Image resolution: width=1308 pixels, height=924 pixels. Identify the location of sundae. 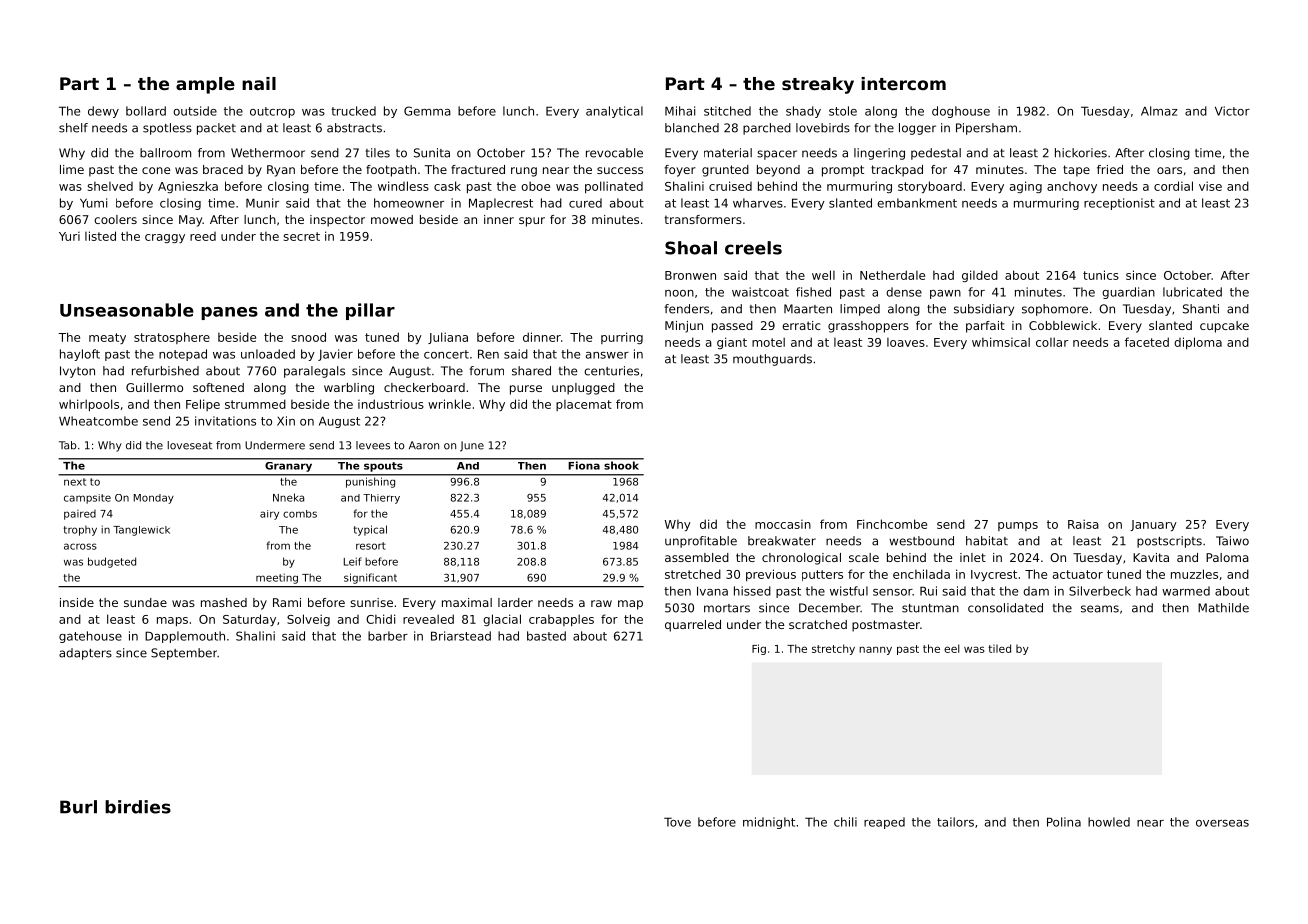
(145, 602).
